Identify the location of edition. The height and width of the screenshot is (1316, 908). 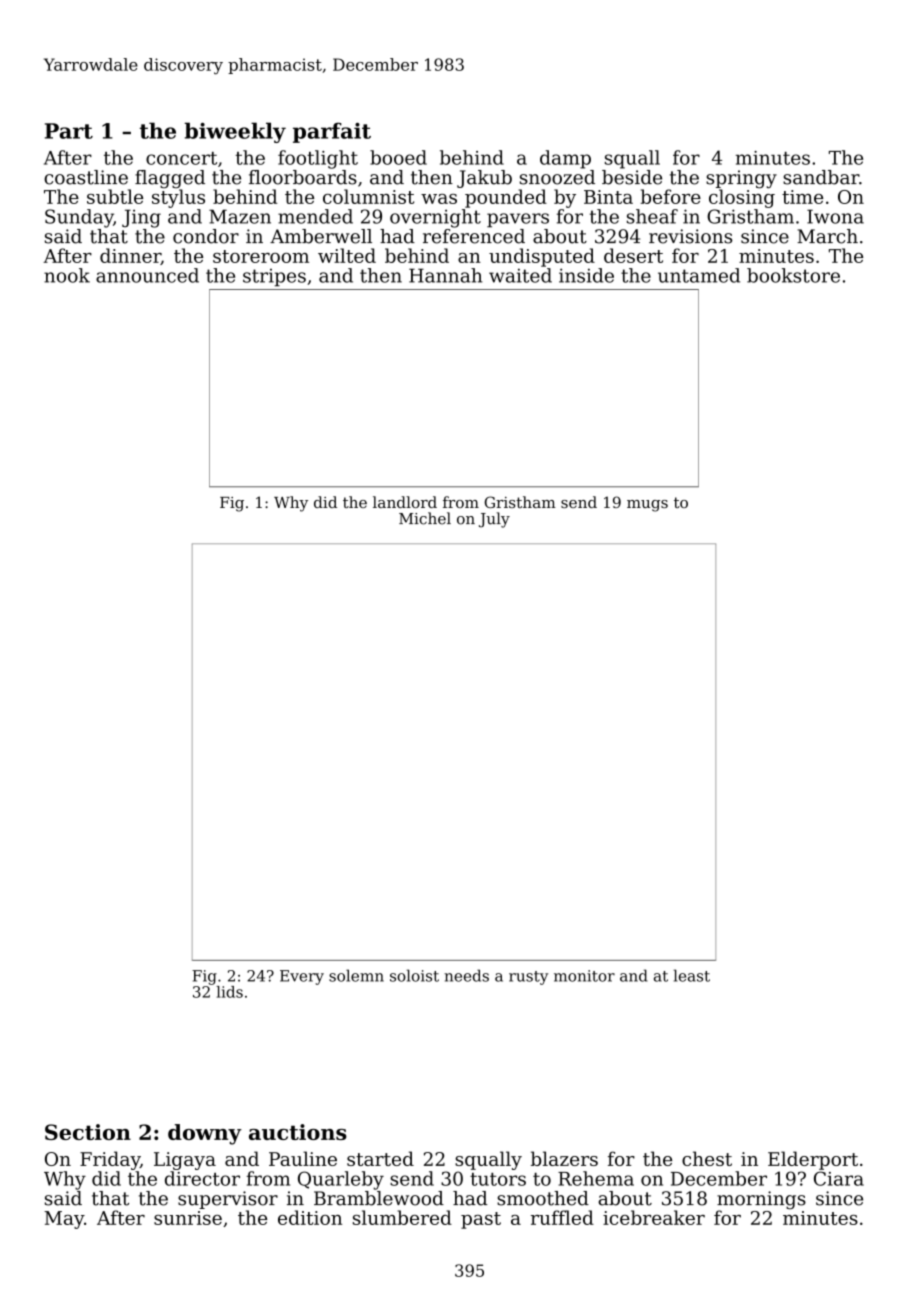
(310, 1217).
